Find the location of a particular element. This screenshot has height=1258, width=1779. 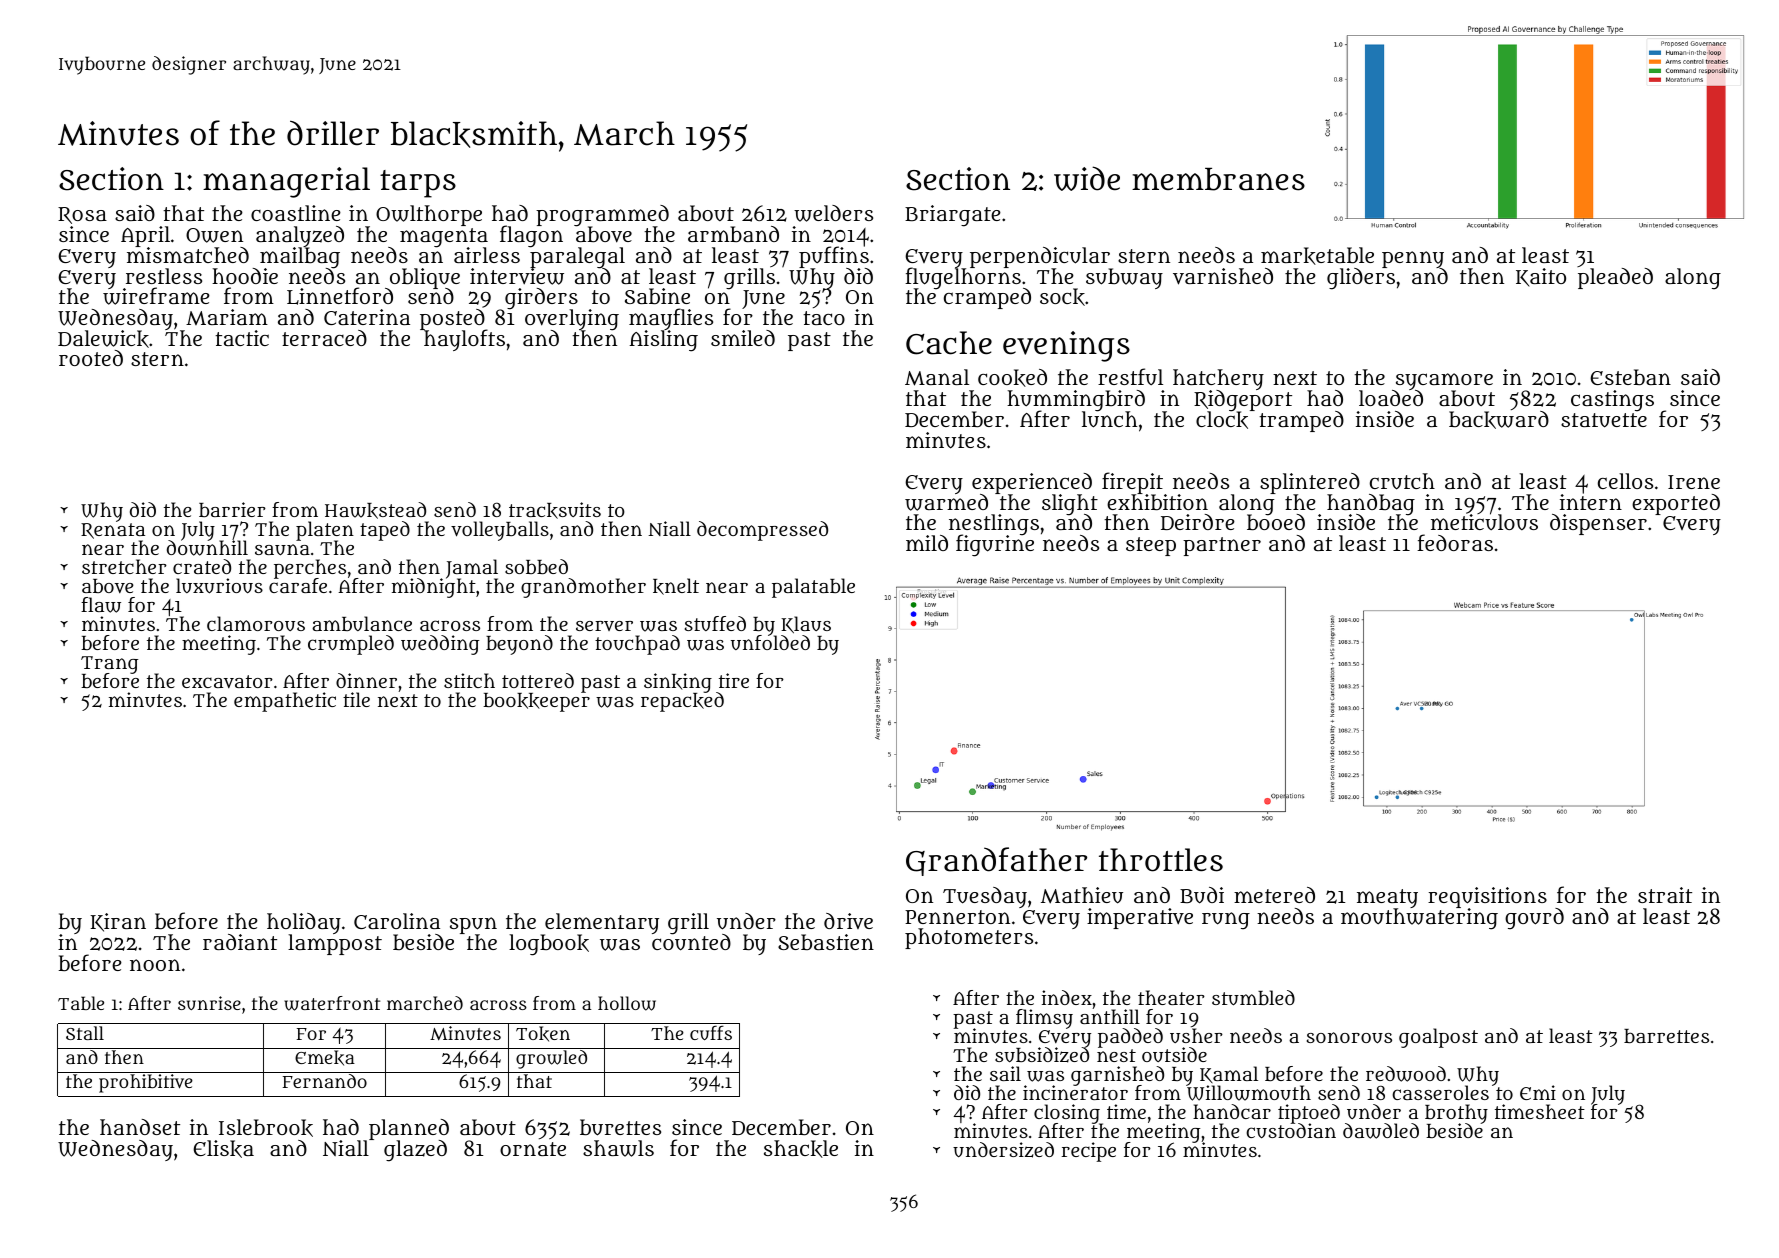

tracksuits is located at coordinates (555, 510).
